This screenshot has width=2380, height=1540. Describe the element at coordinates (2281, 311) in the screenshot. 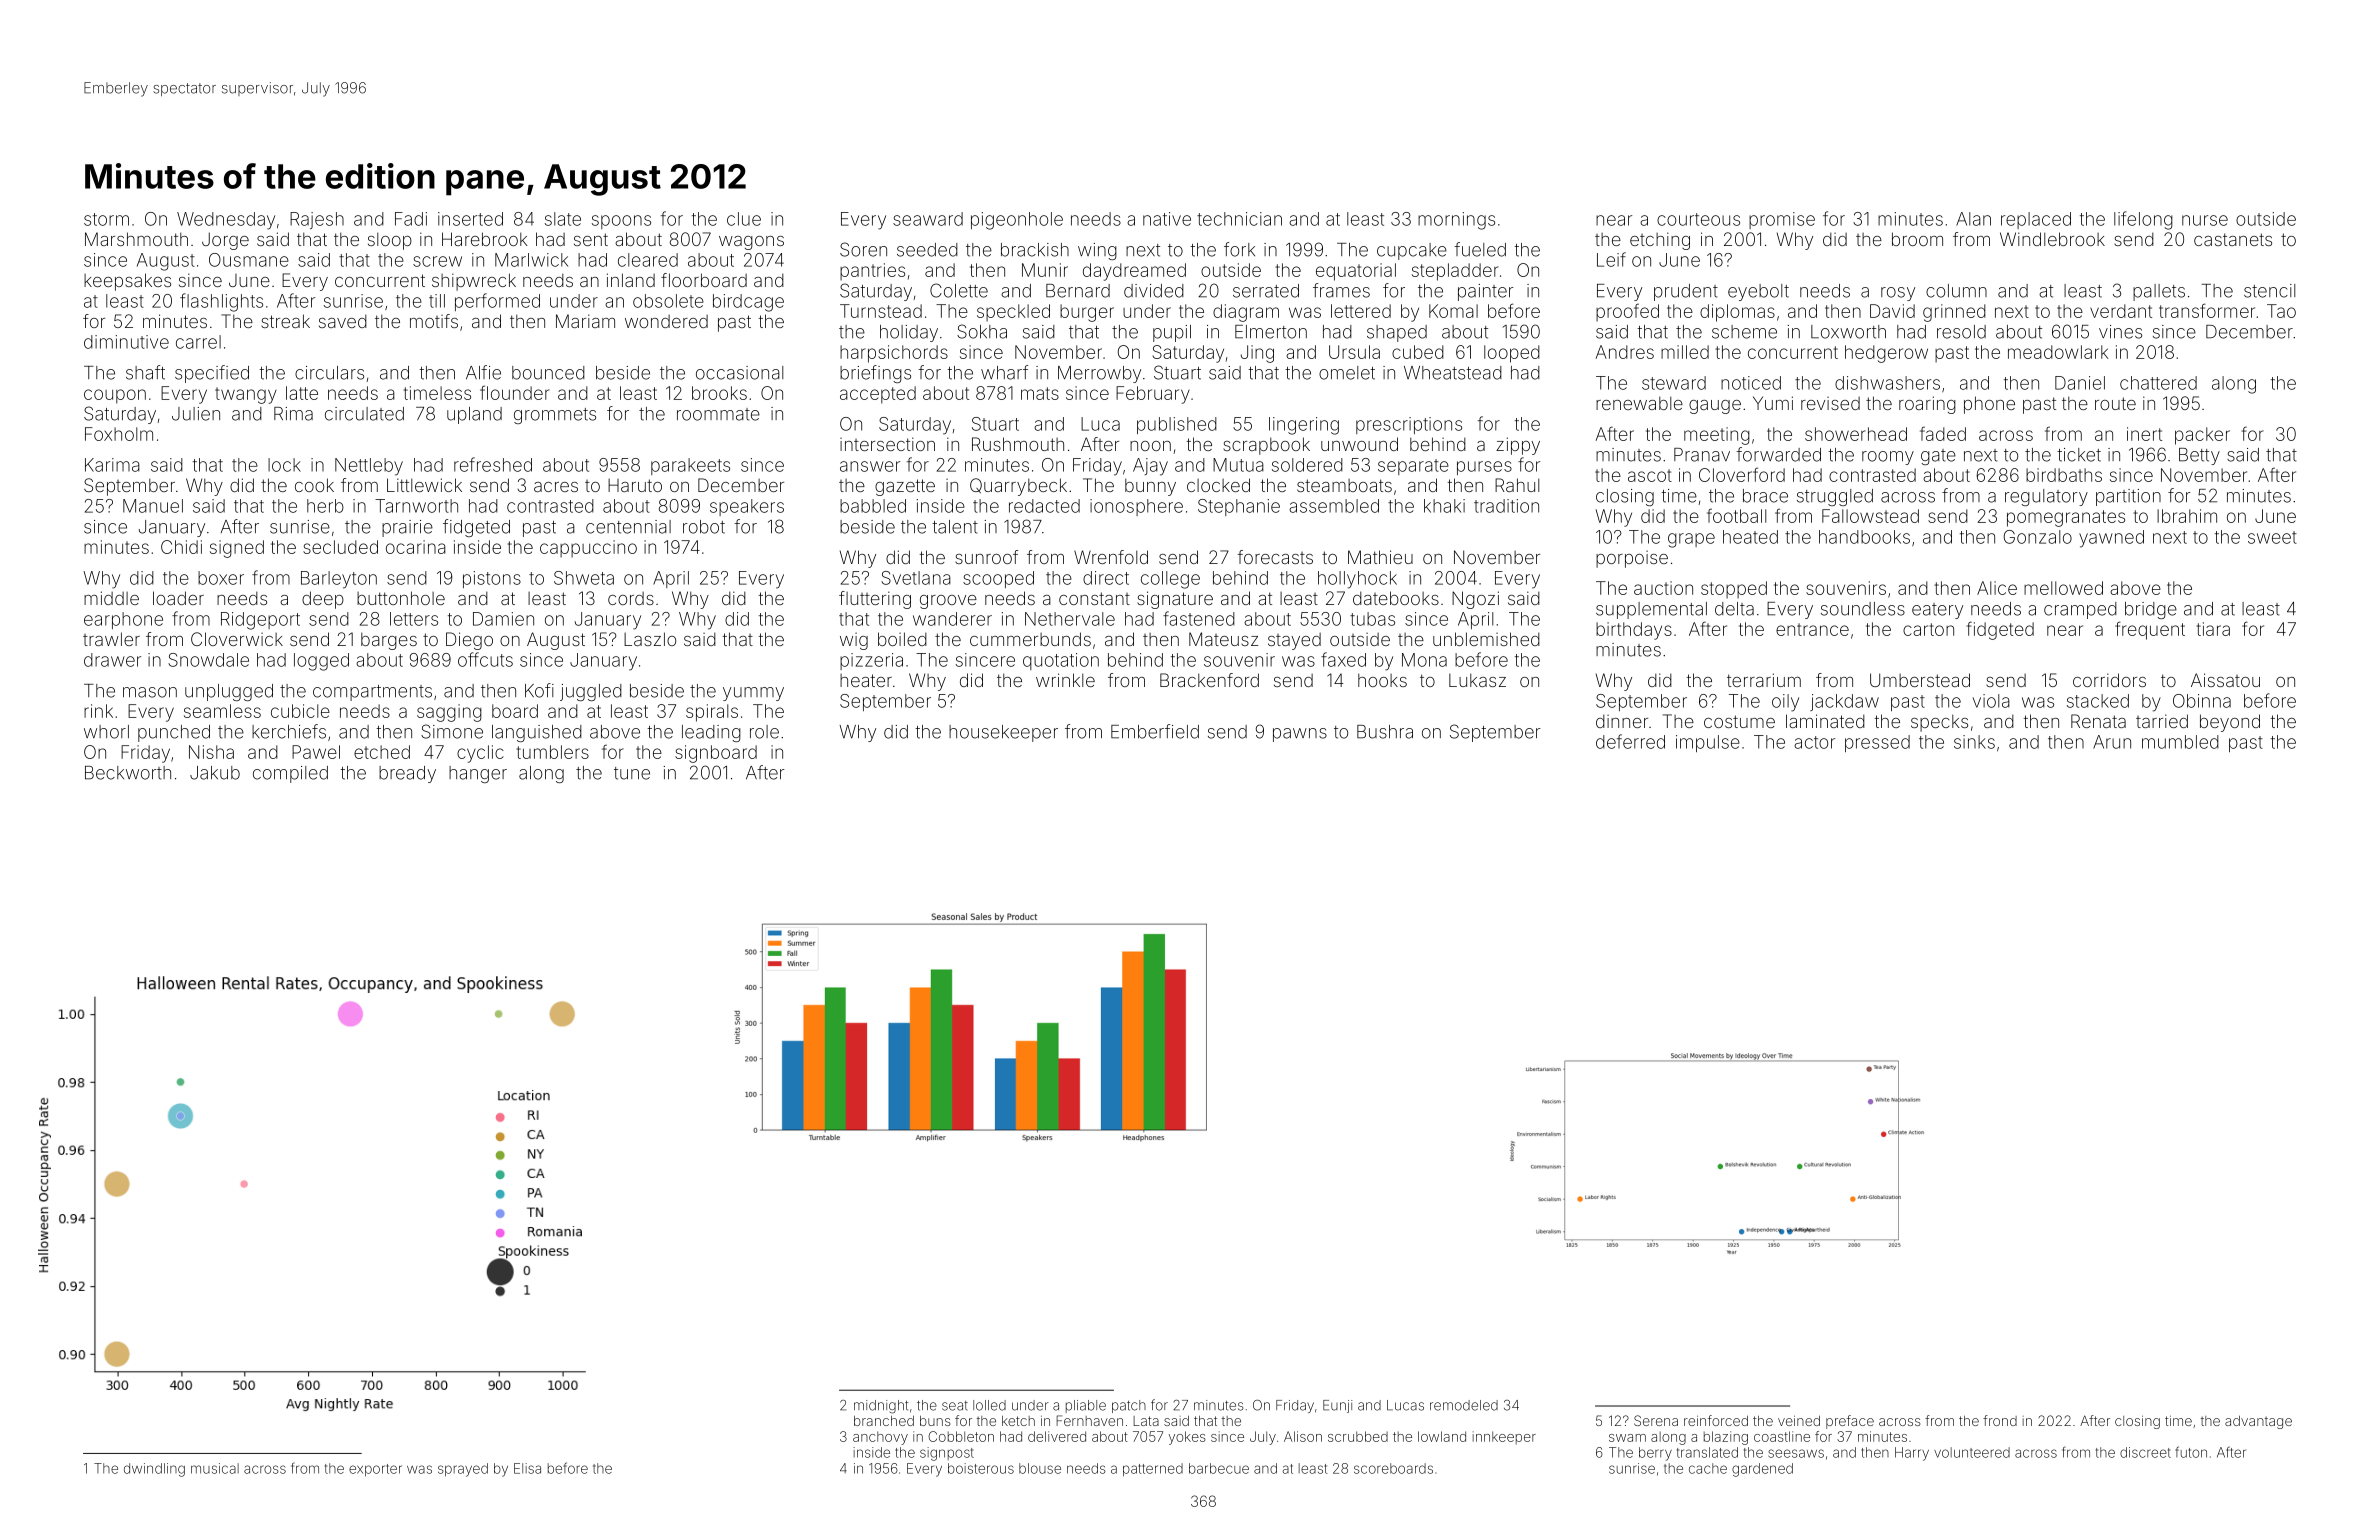

I see `Tao` at that location.
